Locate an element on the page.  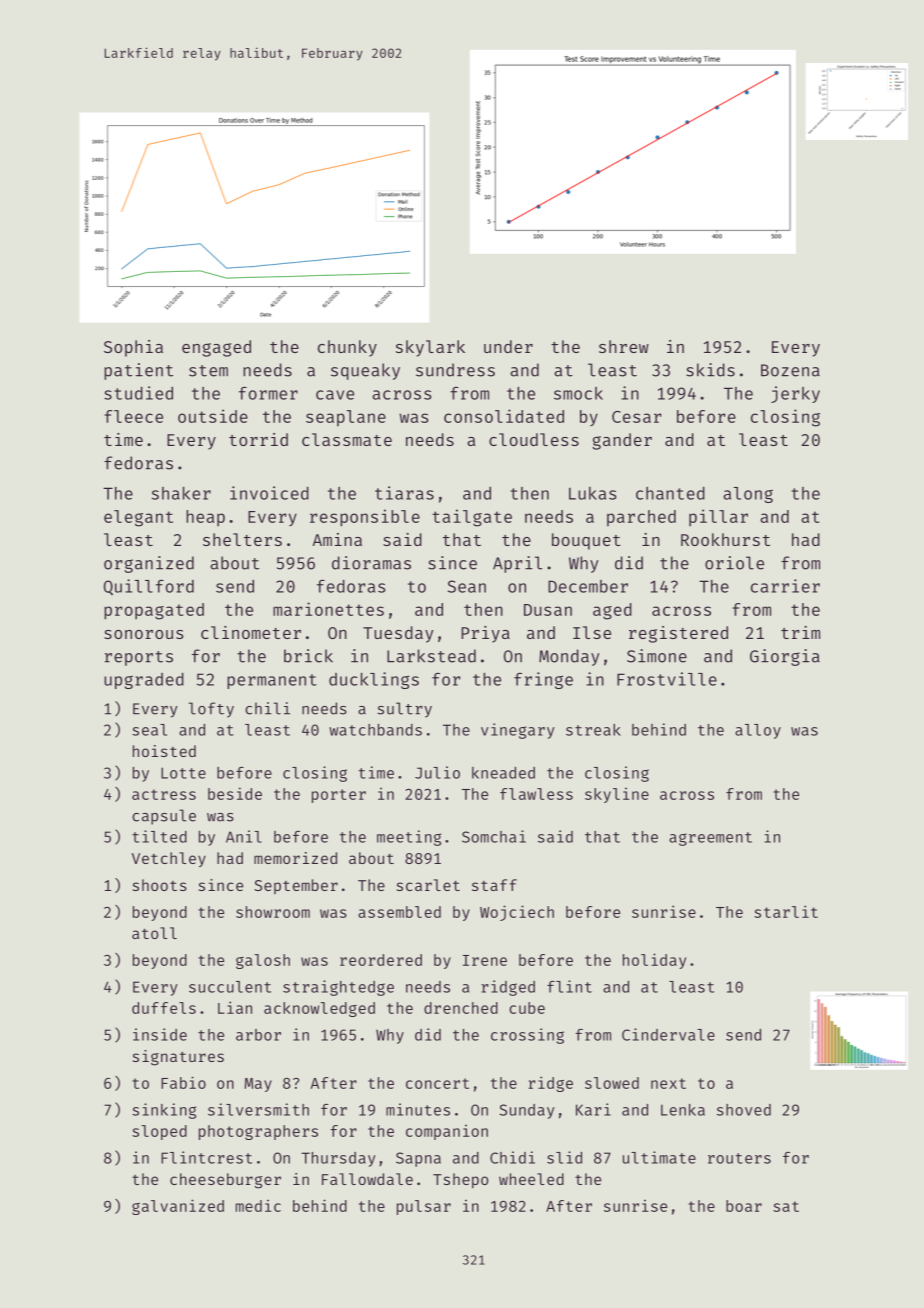
shoved is located at coordinates (744, 1110).
